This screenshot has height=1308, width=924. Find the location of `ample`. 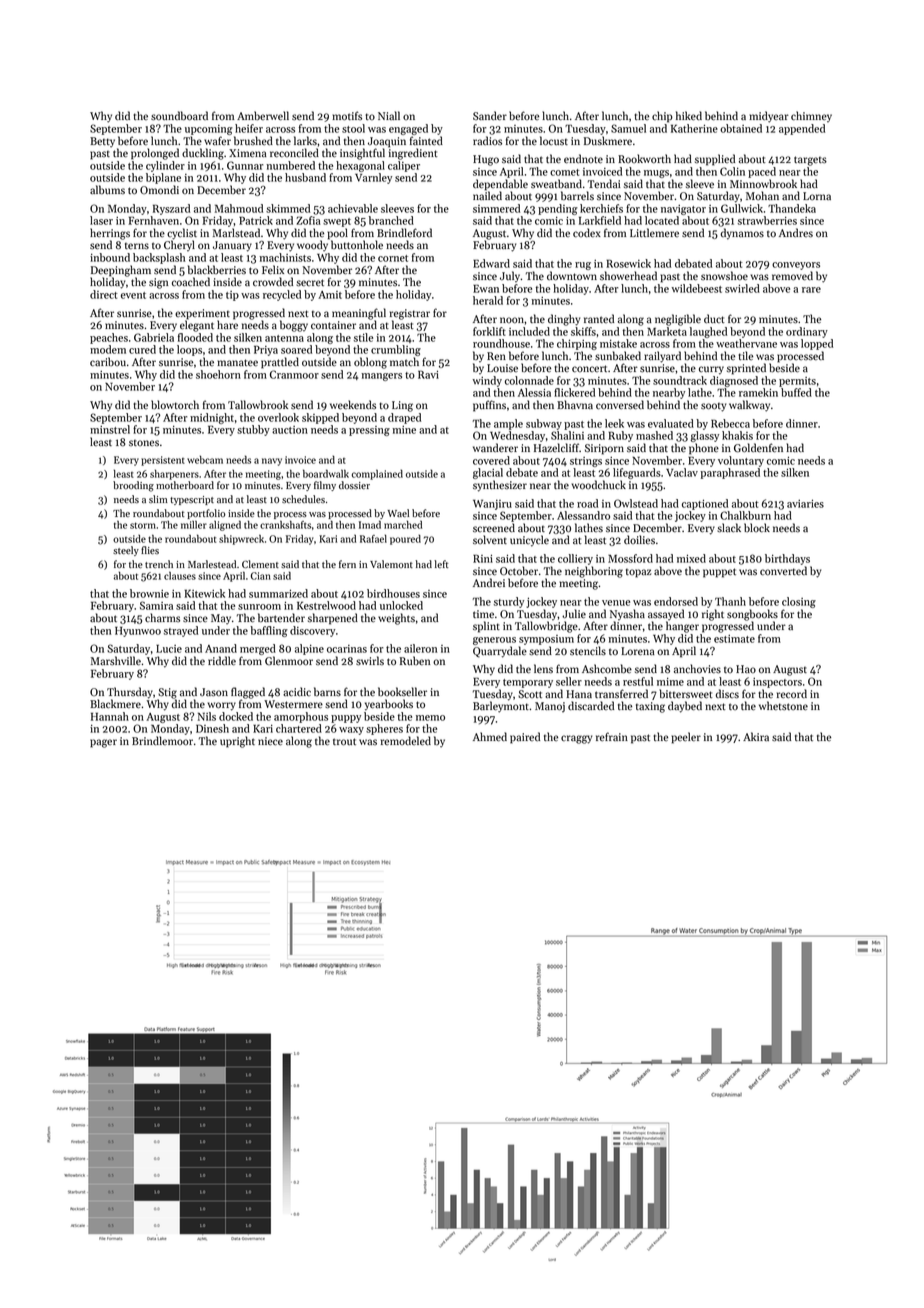

ample is located at coordinates (508, 424).
